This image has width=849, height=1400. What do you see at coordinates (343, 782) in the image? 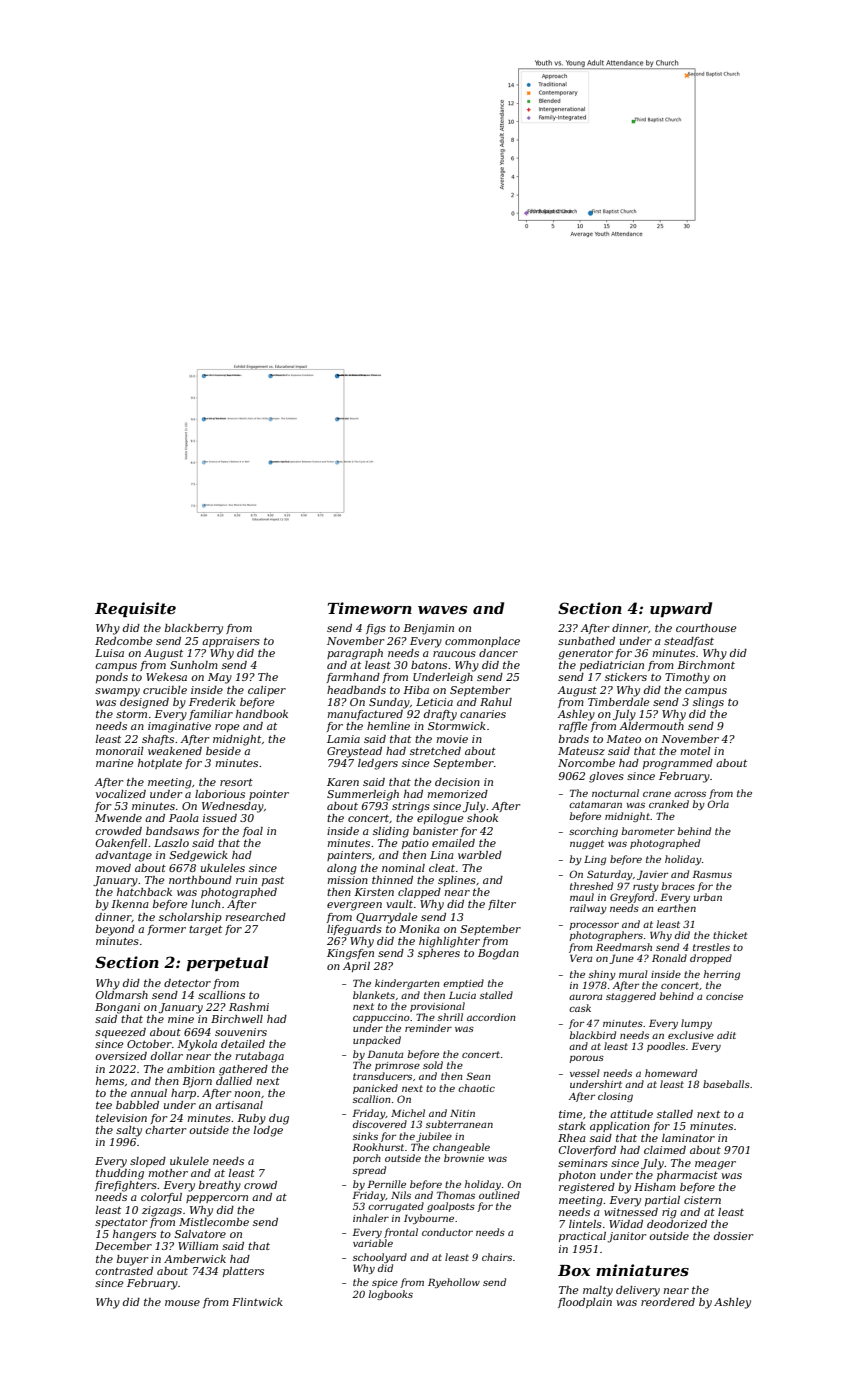
I see `Karen` at bounding box center [343, 782].
